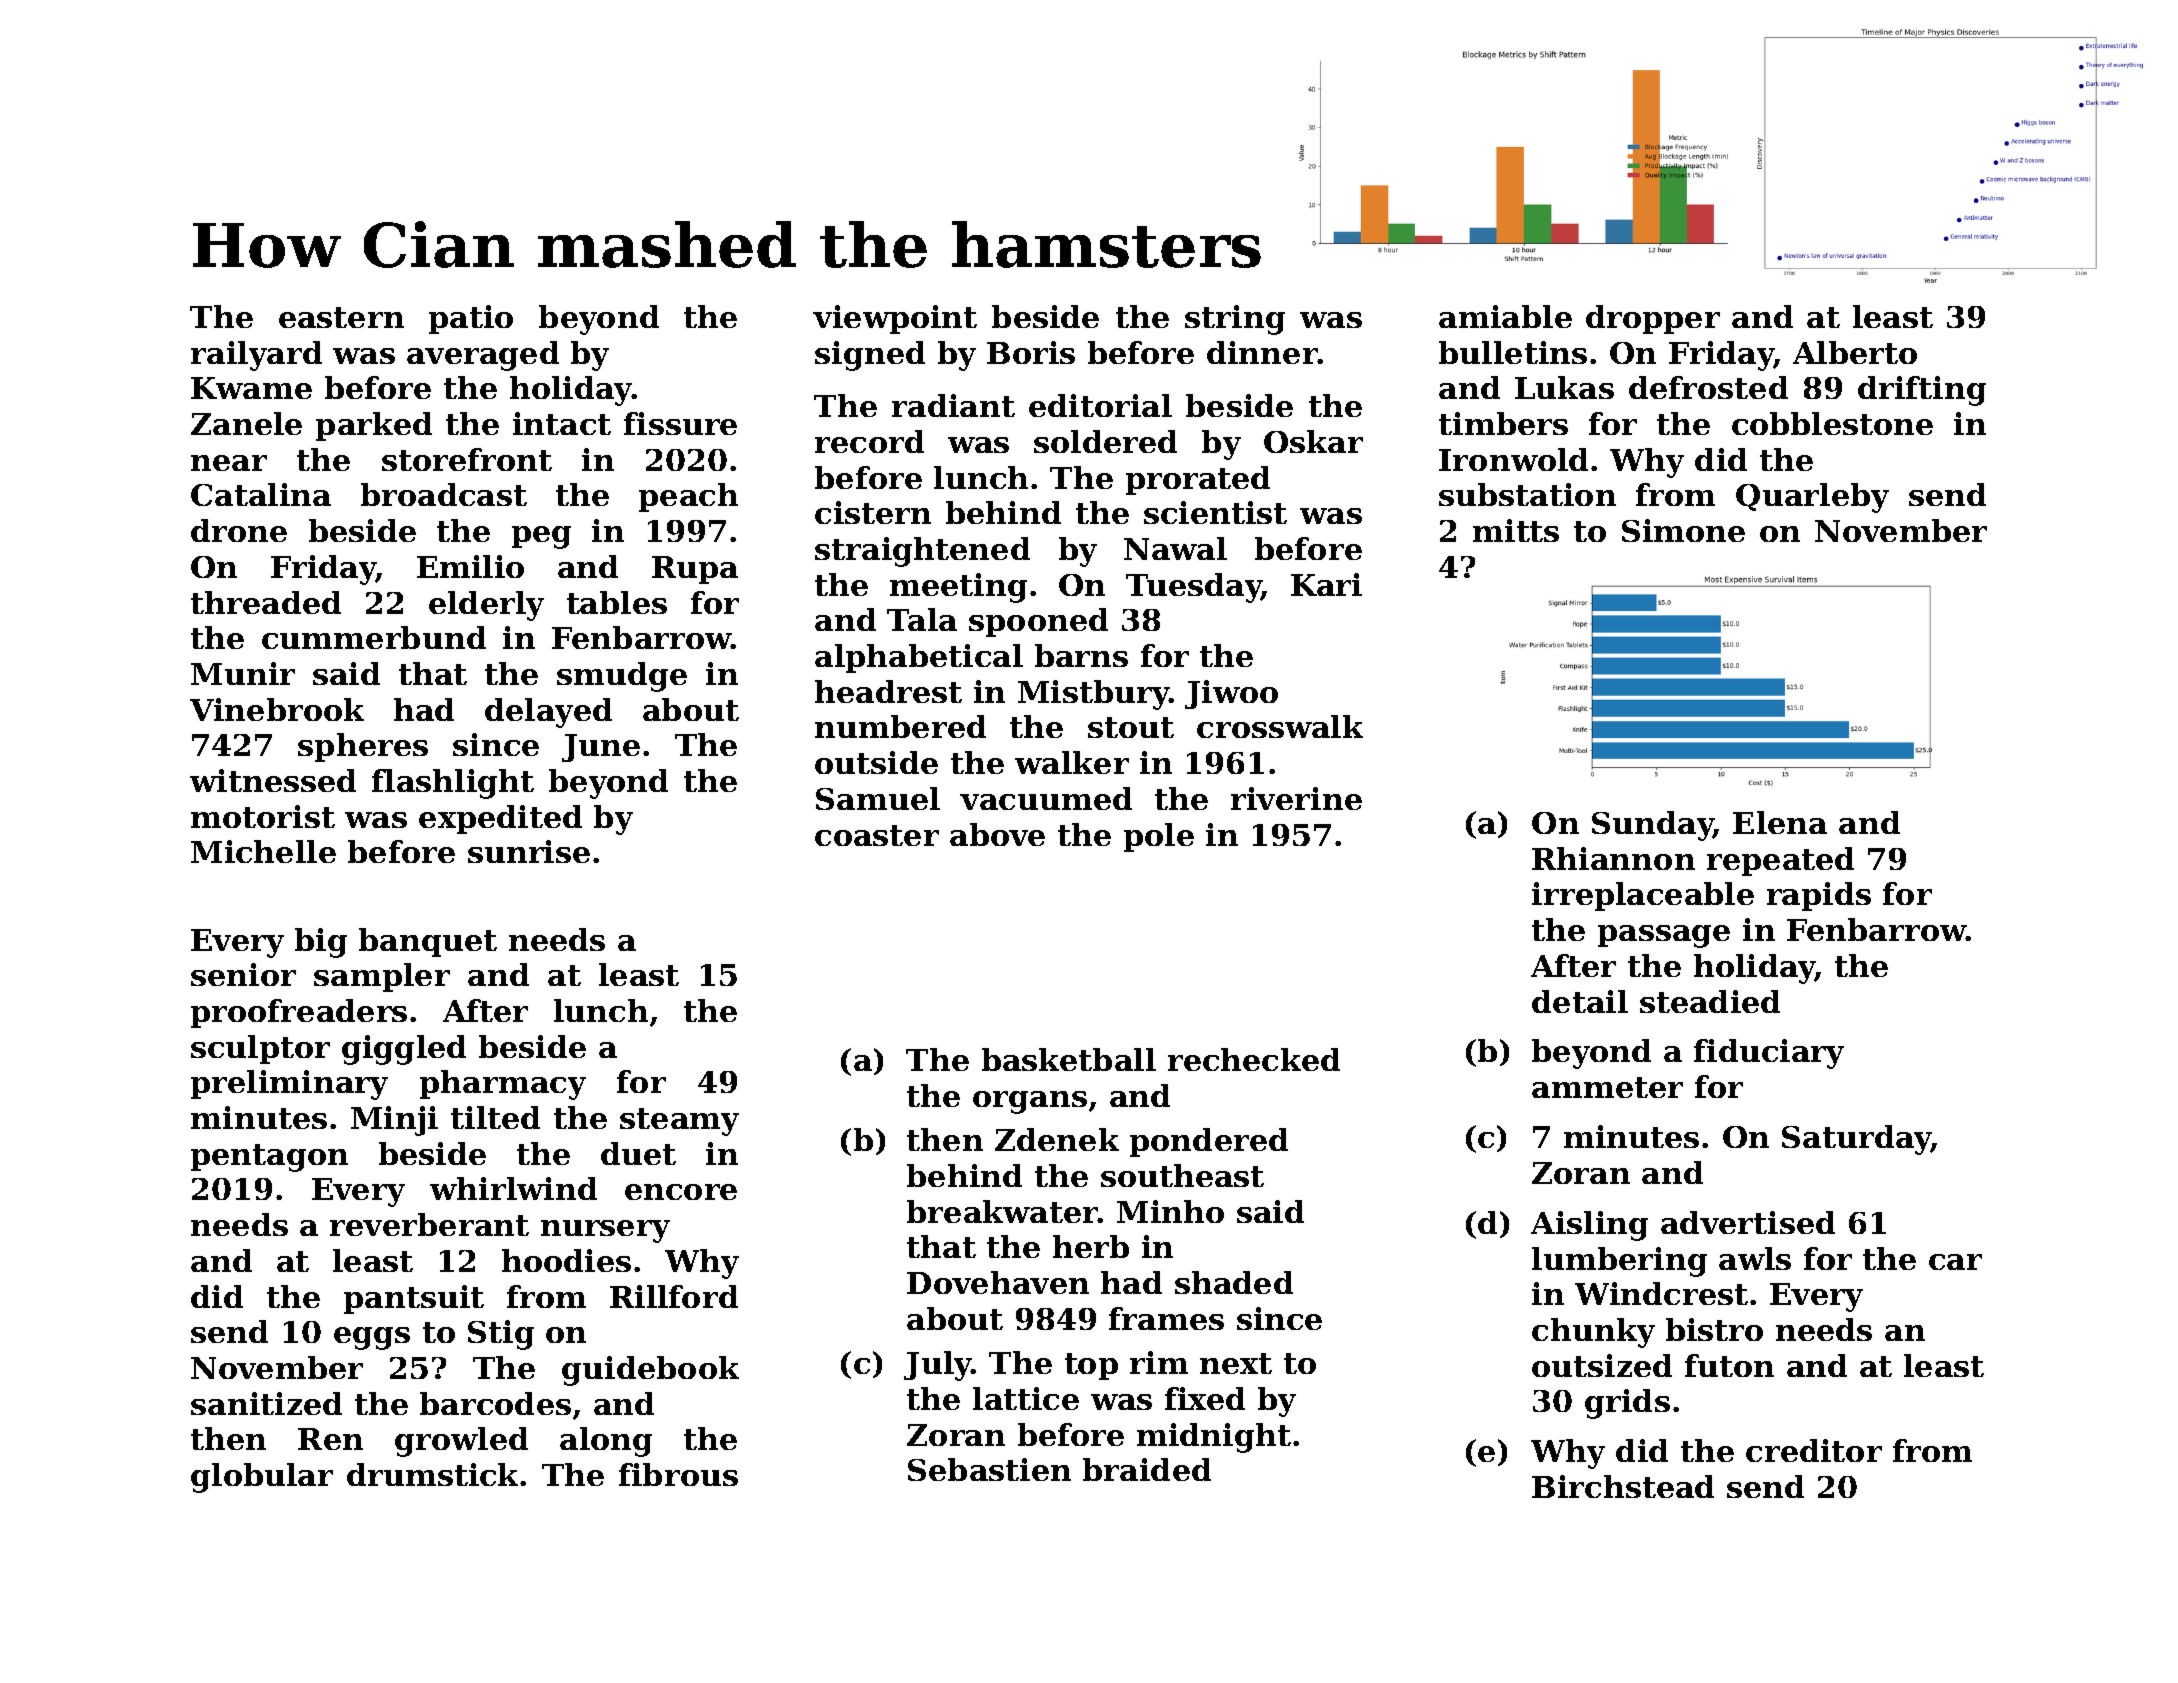 This document has height=1683, width=2178. What do you see at coordinates (1235, 320) in the document?
I see `string` at bounding box center [1235, 320].
